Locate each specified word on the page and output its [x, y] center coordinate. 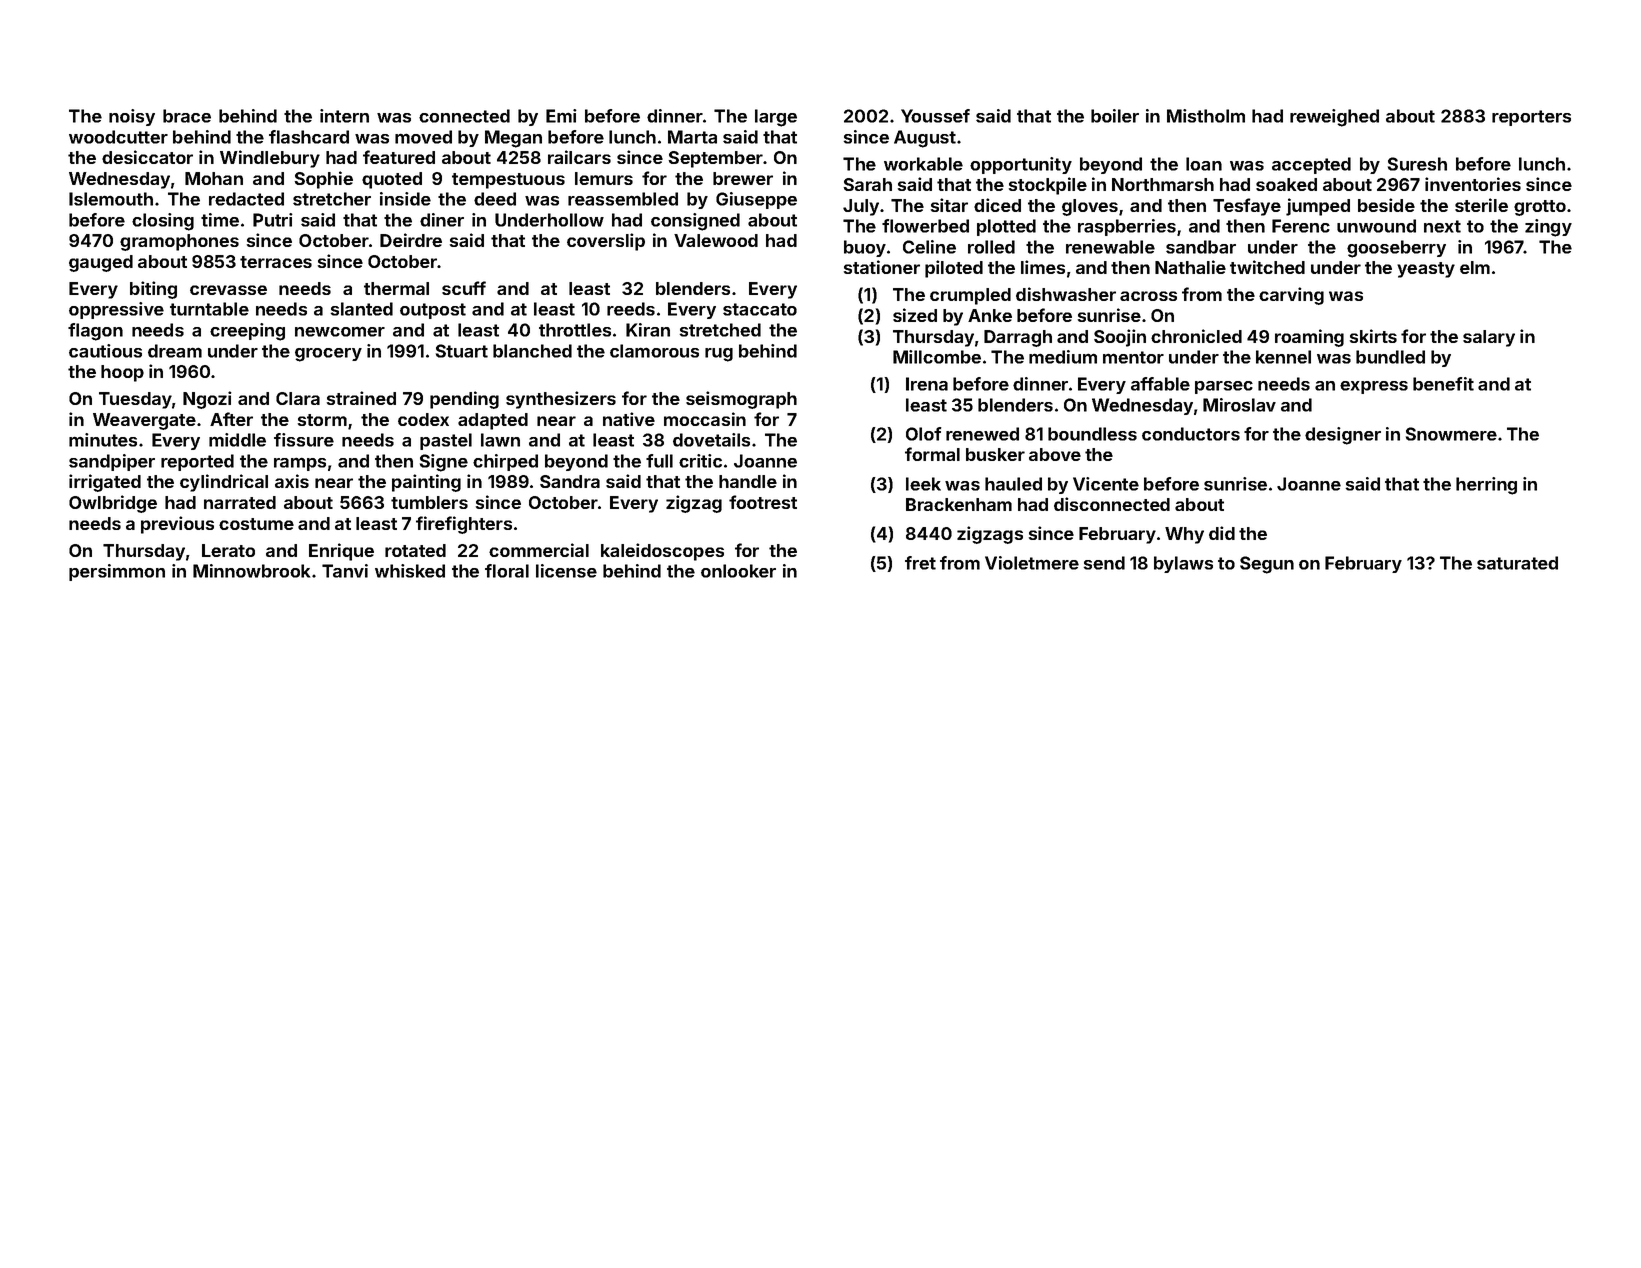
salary [1489, 338]
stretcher [332, 199]
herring [1486, 486]
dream [175, 351]
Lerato [228, 550]
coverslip [606, 242]
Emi [561, 116]
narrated [240, 502]
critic [700, 461]
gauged [101, 263]
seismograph [741, 400]
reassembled [623, 199]
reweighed [1334, 118]
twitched [1267, 267]
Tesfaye [1247, 207]
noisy [132, 117]
